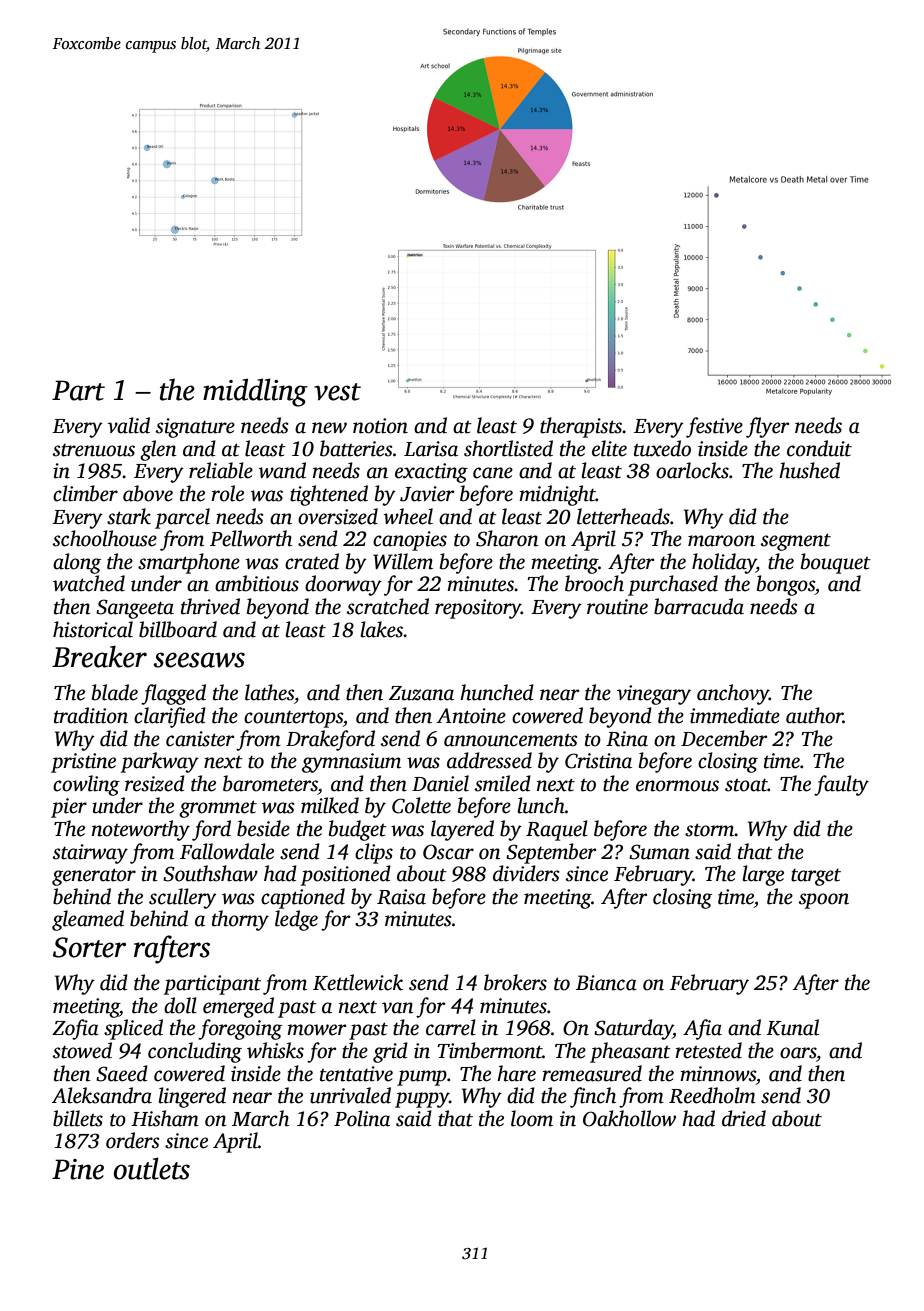 This screenshot has height=1311, width=924. Describe the element at coordinates (337, 392) in the screenshot. I see `vest` at that location.
